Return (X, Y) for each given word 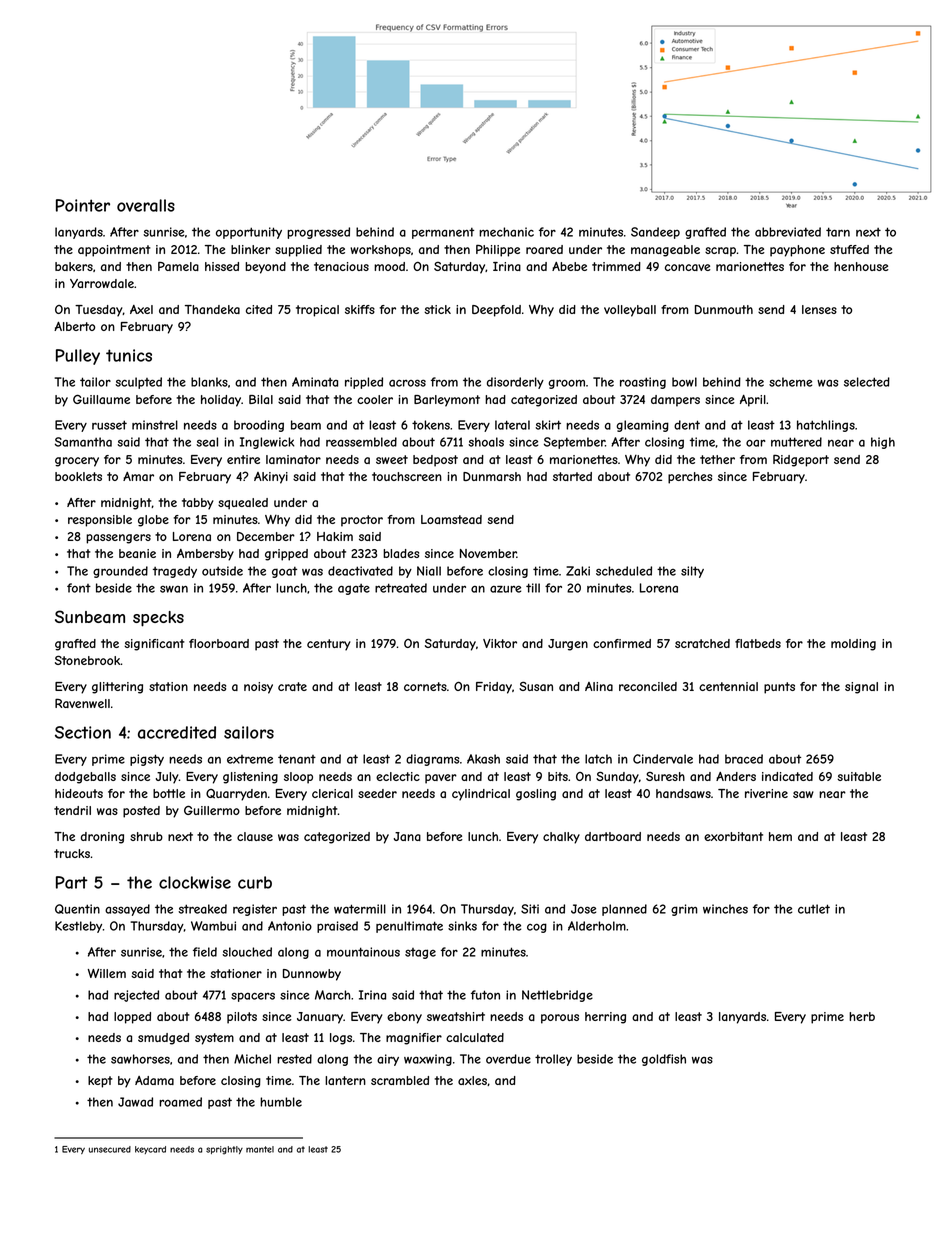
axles (472, 1080)
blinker (251, 249)
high (883, 443)
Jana (407, 836)
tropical (317, 311)
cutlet (814, 909)
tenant (297, 759)
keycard (150, 1150)
